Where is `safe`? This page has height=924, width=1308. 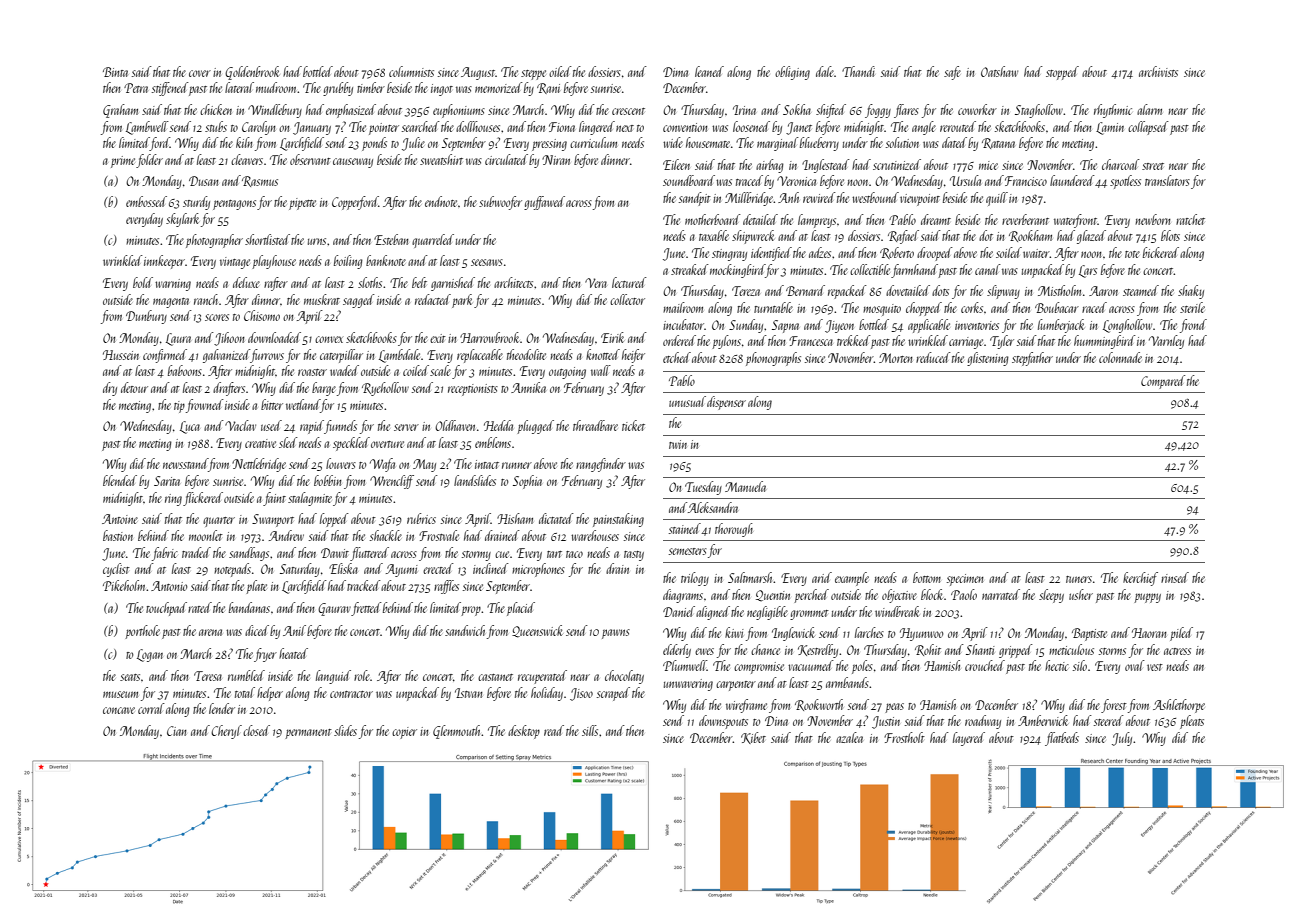
safe is located at coordinates (952, 73).
